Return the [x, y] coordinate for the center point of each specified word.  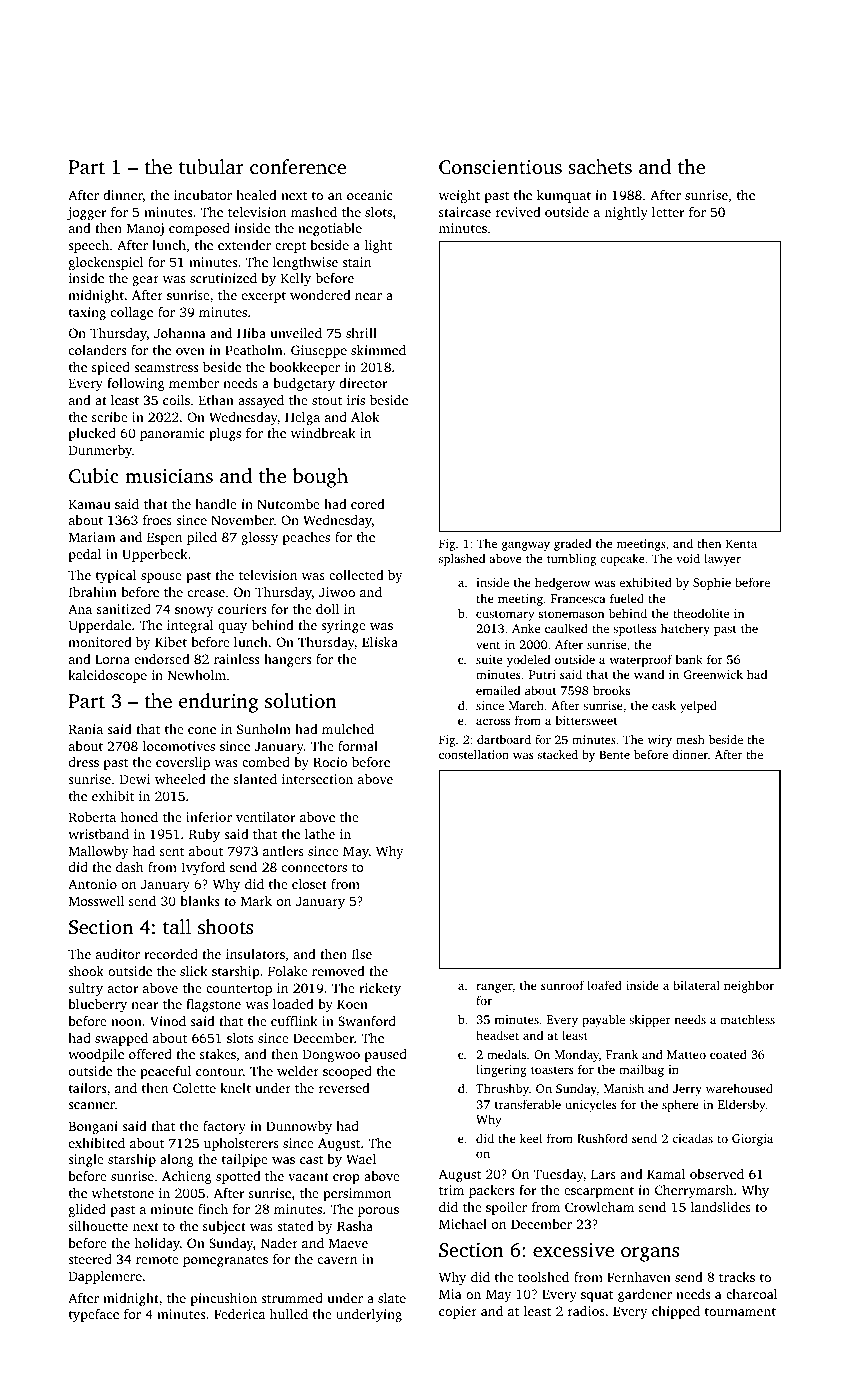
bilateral [696, 985]
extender [244, 245]
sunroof [562, 985]
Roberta [92, 817]
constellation [474, 754]
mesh [690, 739]
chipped [676, 1312]
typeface [94, 1315]
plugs [225, 434]
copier [458, 1312]
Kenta [741, 543]
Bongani [93, 1127]
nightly [626, 213]
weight [459, 196]
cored [368, 504]
